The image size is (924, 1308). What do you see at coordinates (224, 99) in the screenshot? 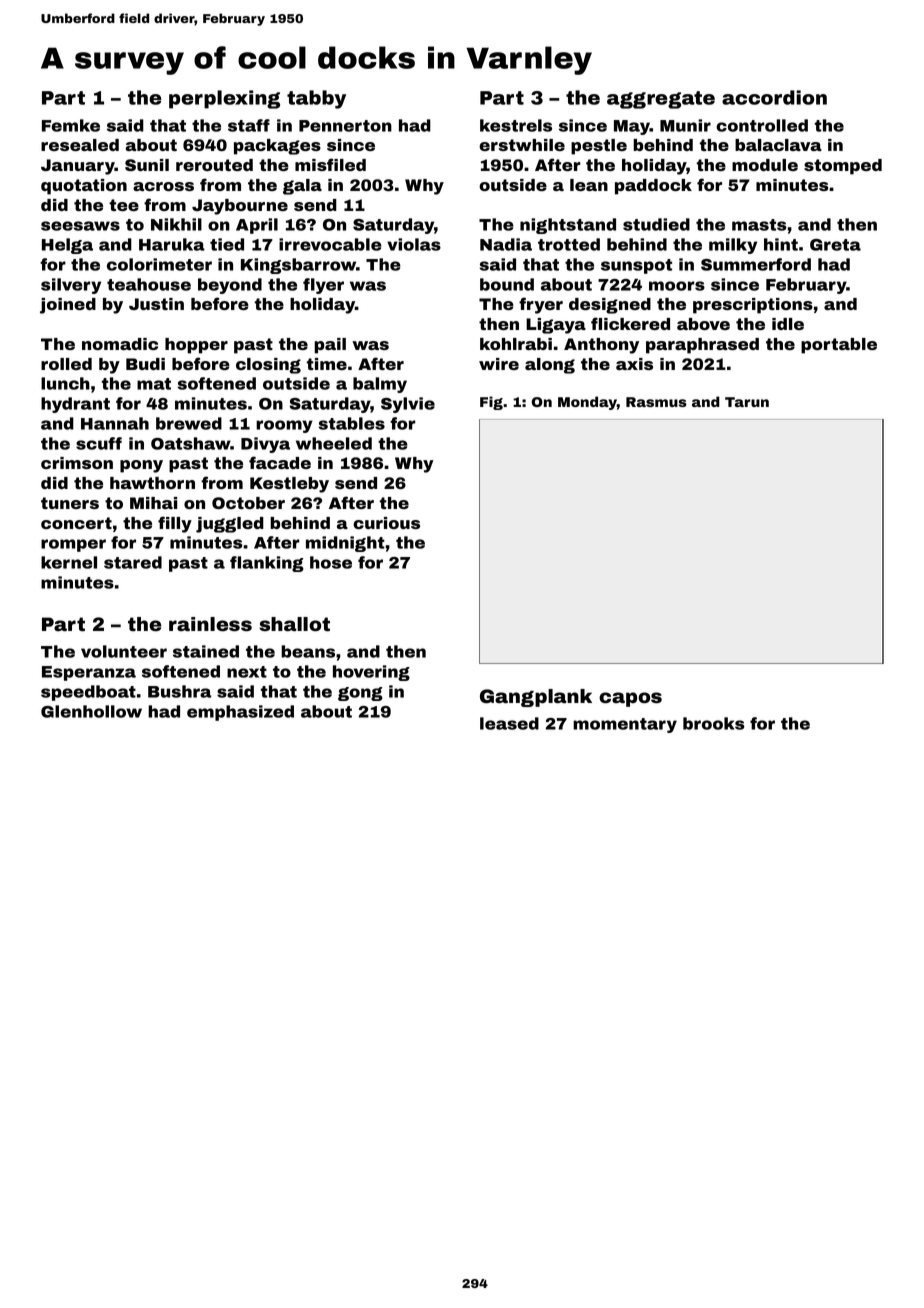
I see `perplexing` at bounding box center [224, 99].
